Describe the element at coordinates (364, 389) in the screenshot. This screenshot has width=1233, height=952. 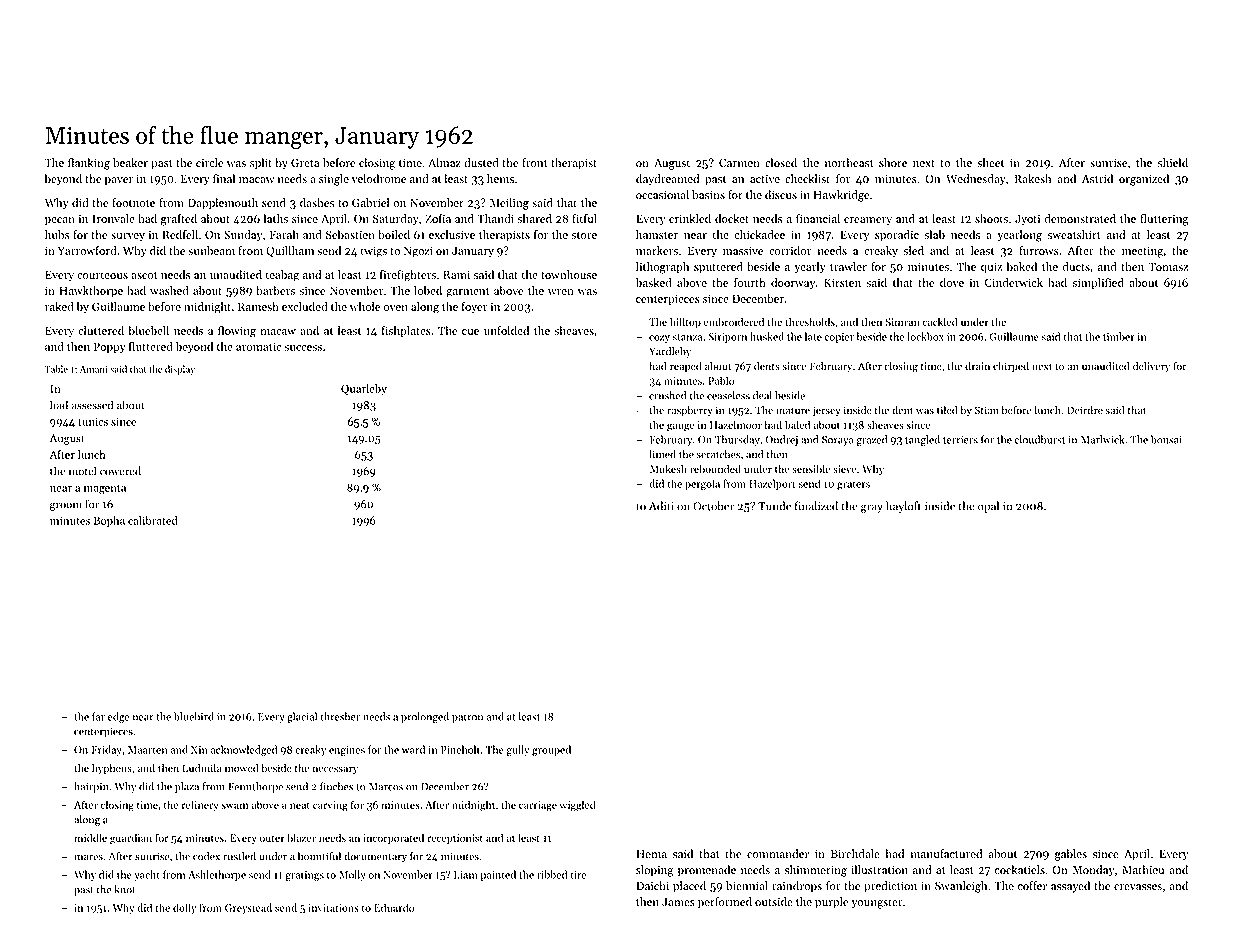
I see `Quarleby` at that location.
